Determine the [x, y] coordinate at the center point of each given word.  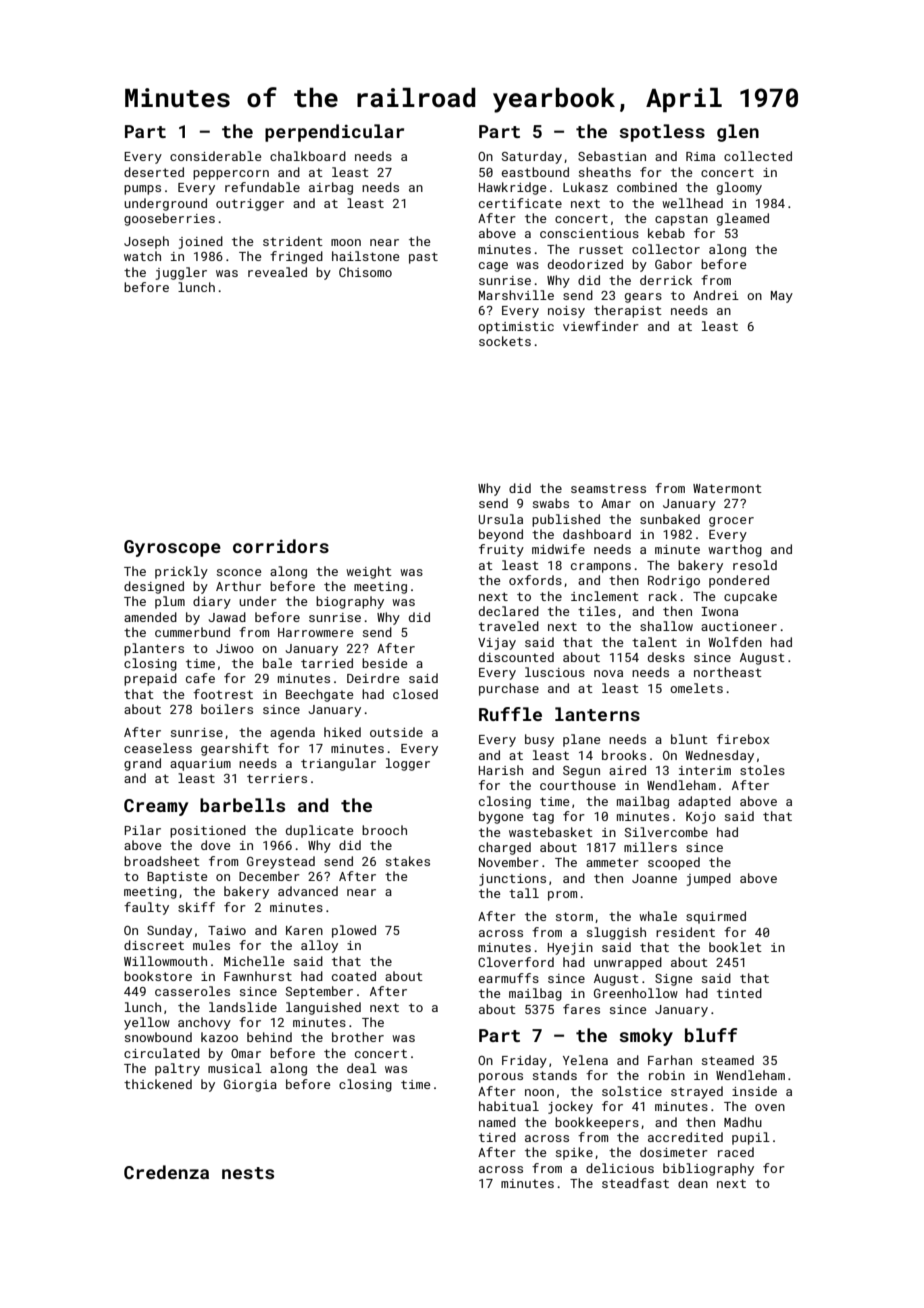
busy [539, 740]
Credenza [166, 1172]
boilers [227, 709]
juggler [181, 273]
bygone [501, 817]
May [782, 297]
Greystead [281, 862]
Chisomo [365, 272]
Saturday [532, 157]
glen [738, 133]
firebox [743, 739]
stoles [762, 770]
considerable [215, 156]
